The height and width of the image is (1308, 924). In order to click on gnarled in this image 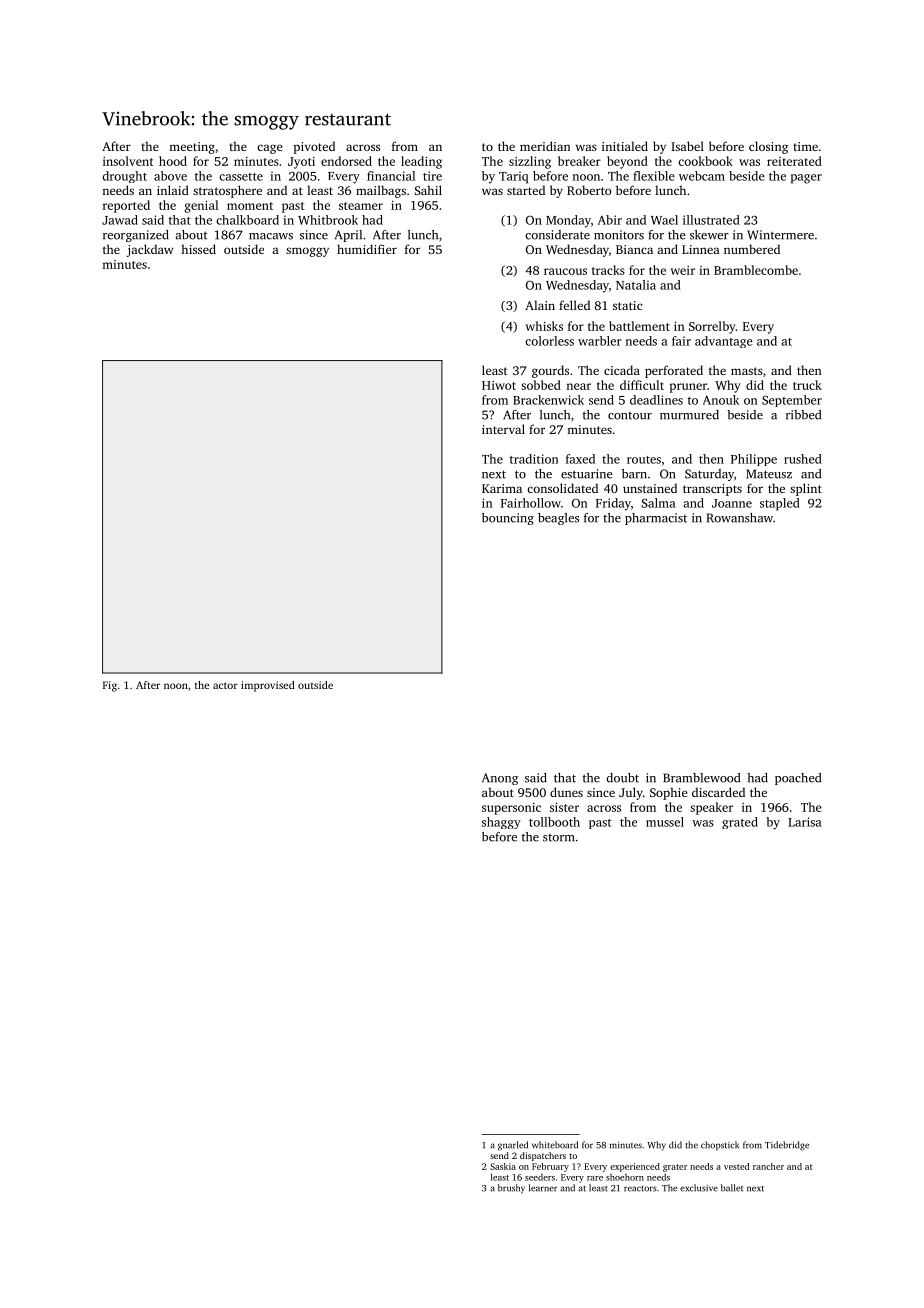, I will do `click(513, 1146)`.
